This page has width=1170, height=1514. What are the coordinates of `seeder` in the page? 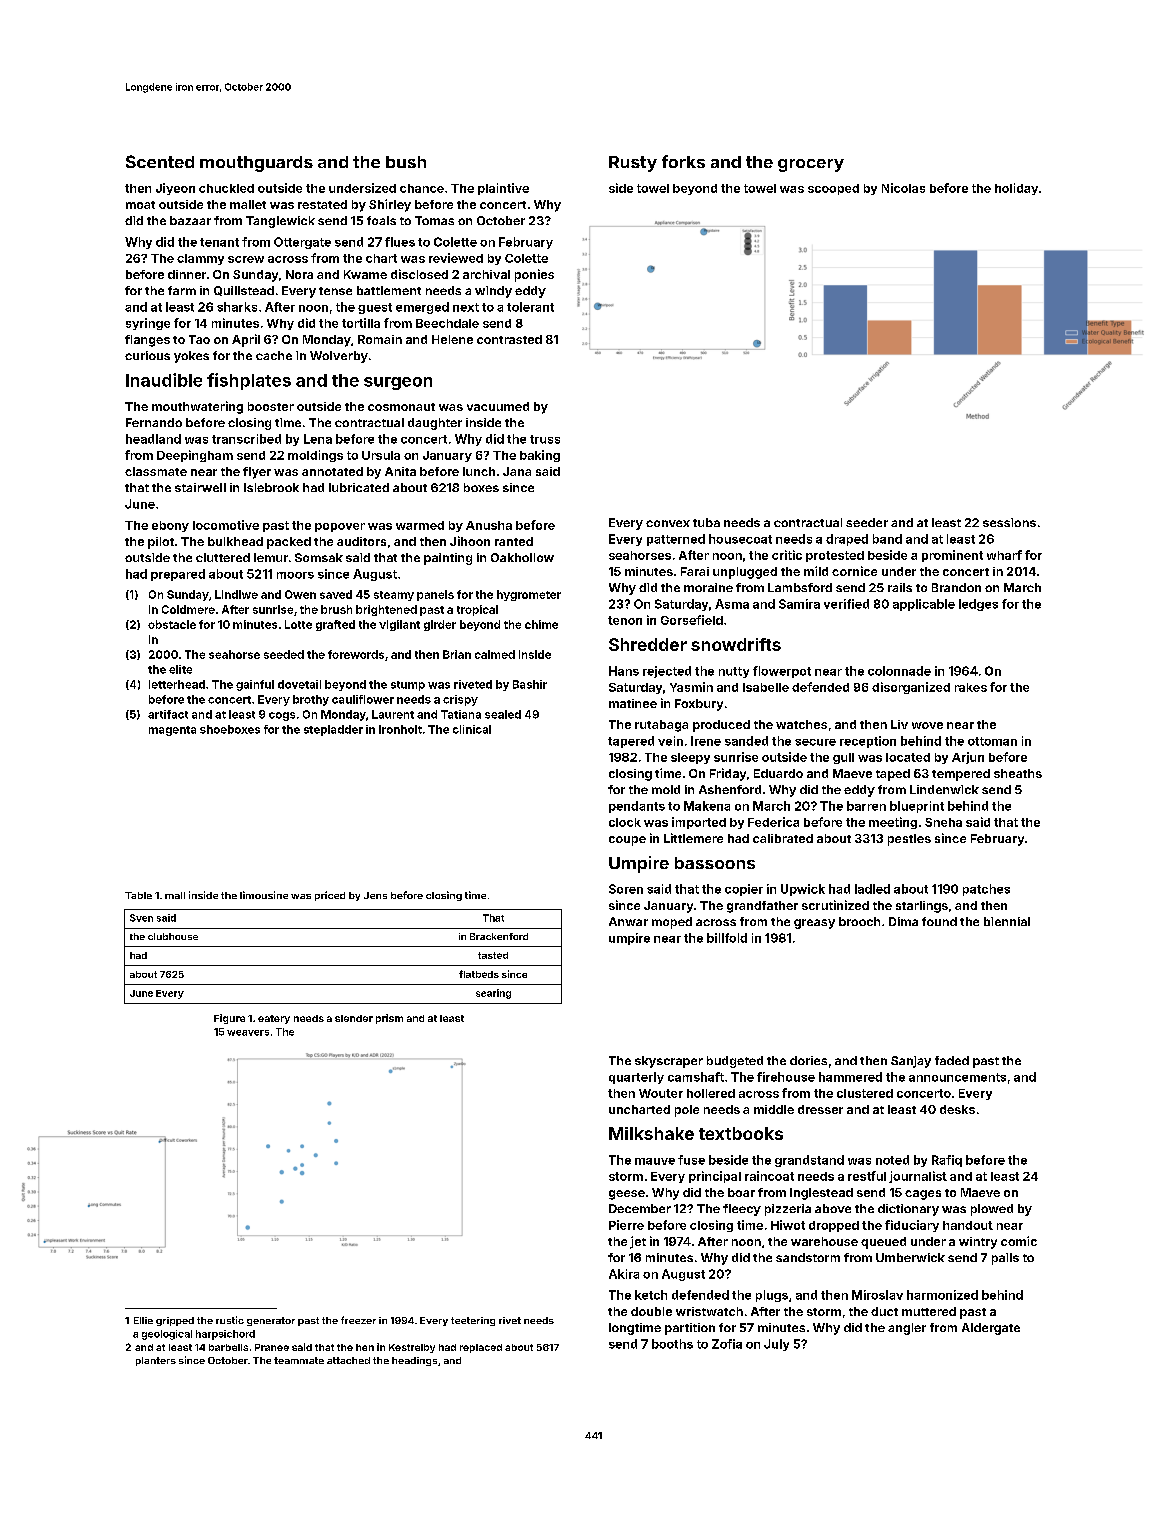 It's located at (867, 522).
